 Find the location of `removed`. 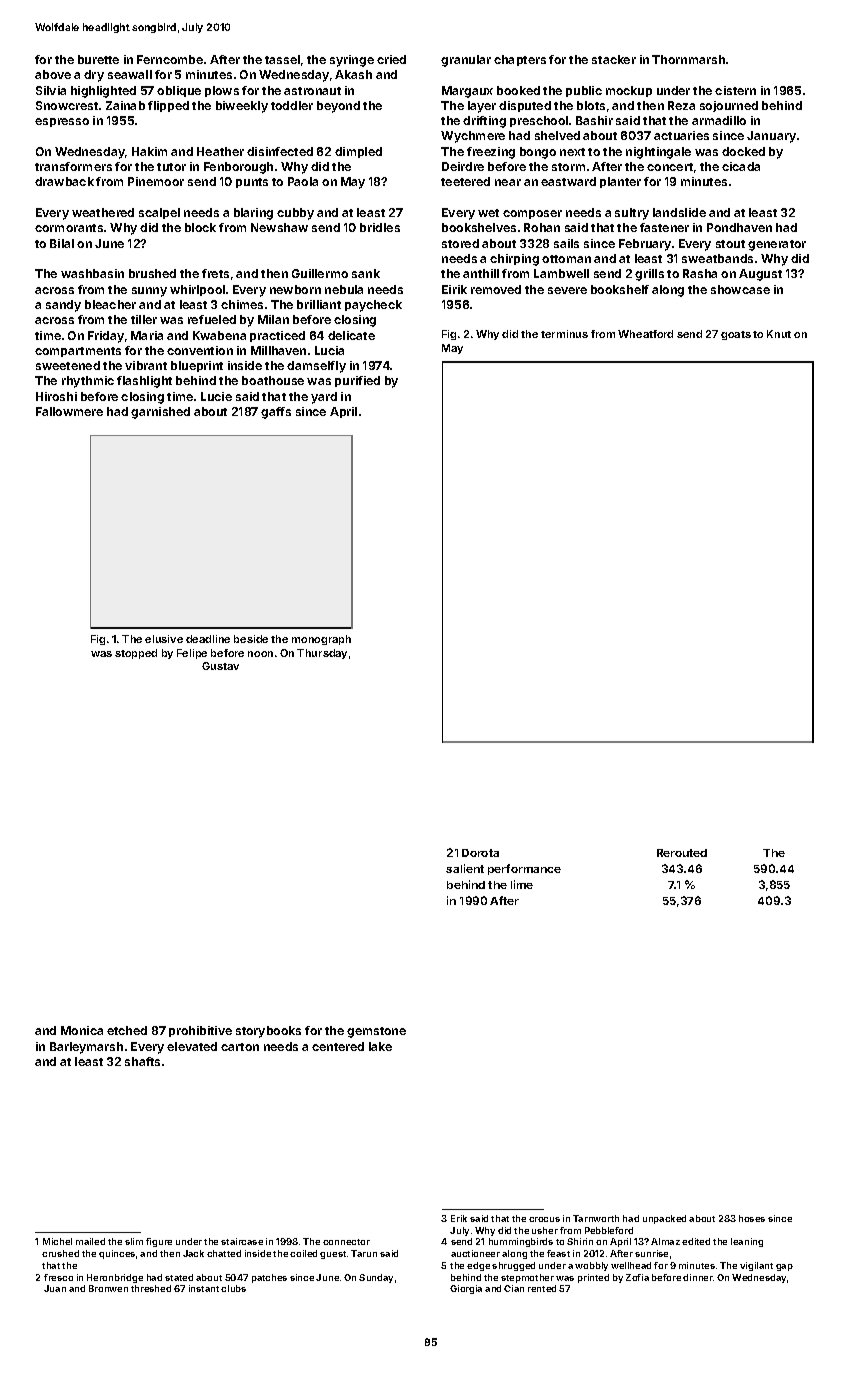

removed is located at coordinates (496, 289).
